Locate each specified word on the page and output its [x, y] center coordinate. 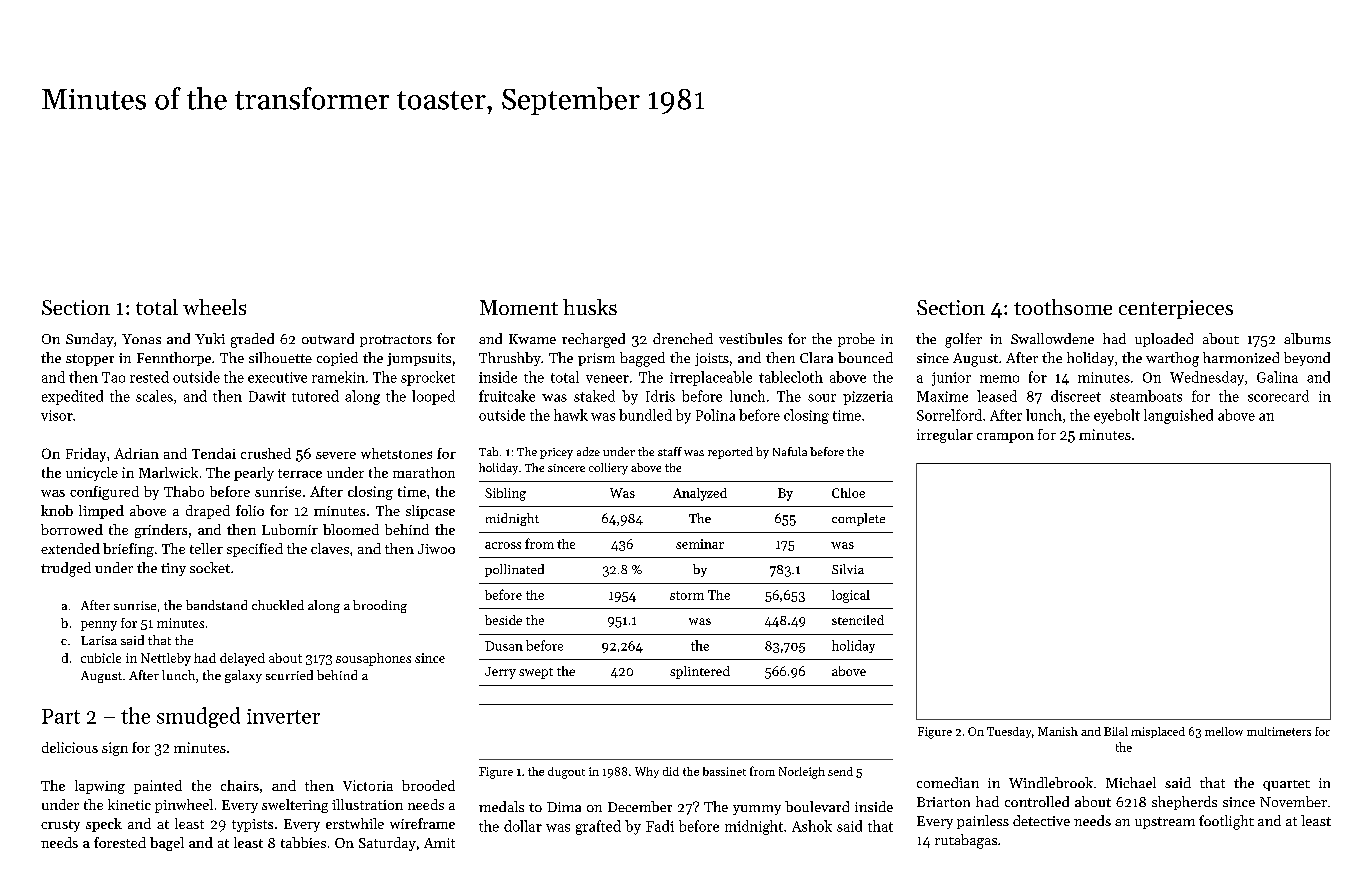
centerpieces [1176, 309]
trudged [66, 569]
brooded [428, 785]
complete [858, 519]
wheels [214, 307]
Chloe [848, 493]
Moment [519, 307]
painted [158, 787]
